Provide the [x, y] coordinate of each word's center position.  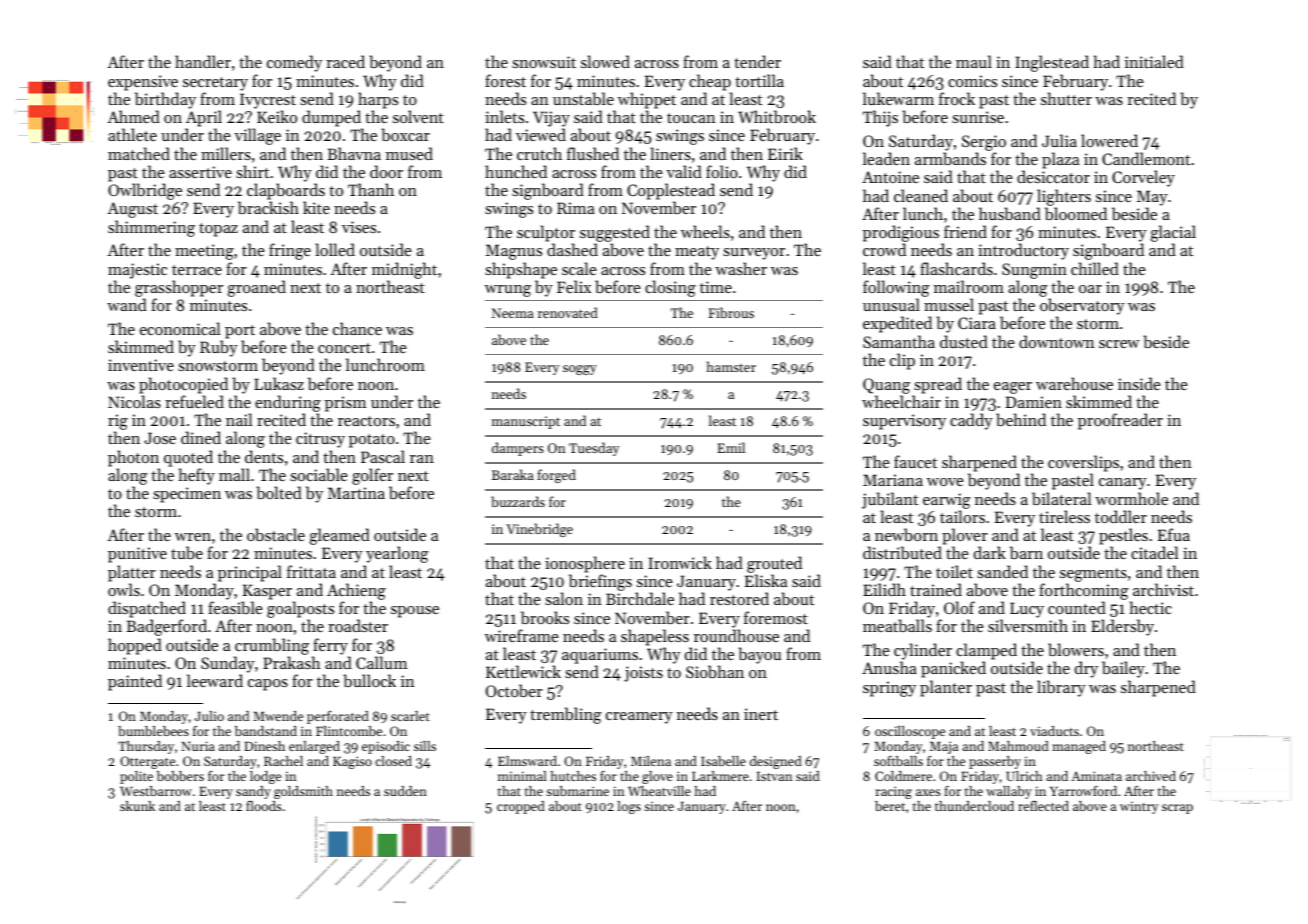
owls [124, 589]
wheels [705, 231]
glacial [1173, 234]
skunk [137, 806]
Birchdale [640, 598]
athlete [132, 134]
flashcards [956, 268]
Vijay [551, 119]
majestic [137, 271]
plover [965, 536]
